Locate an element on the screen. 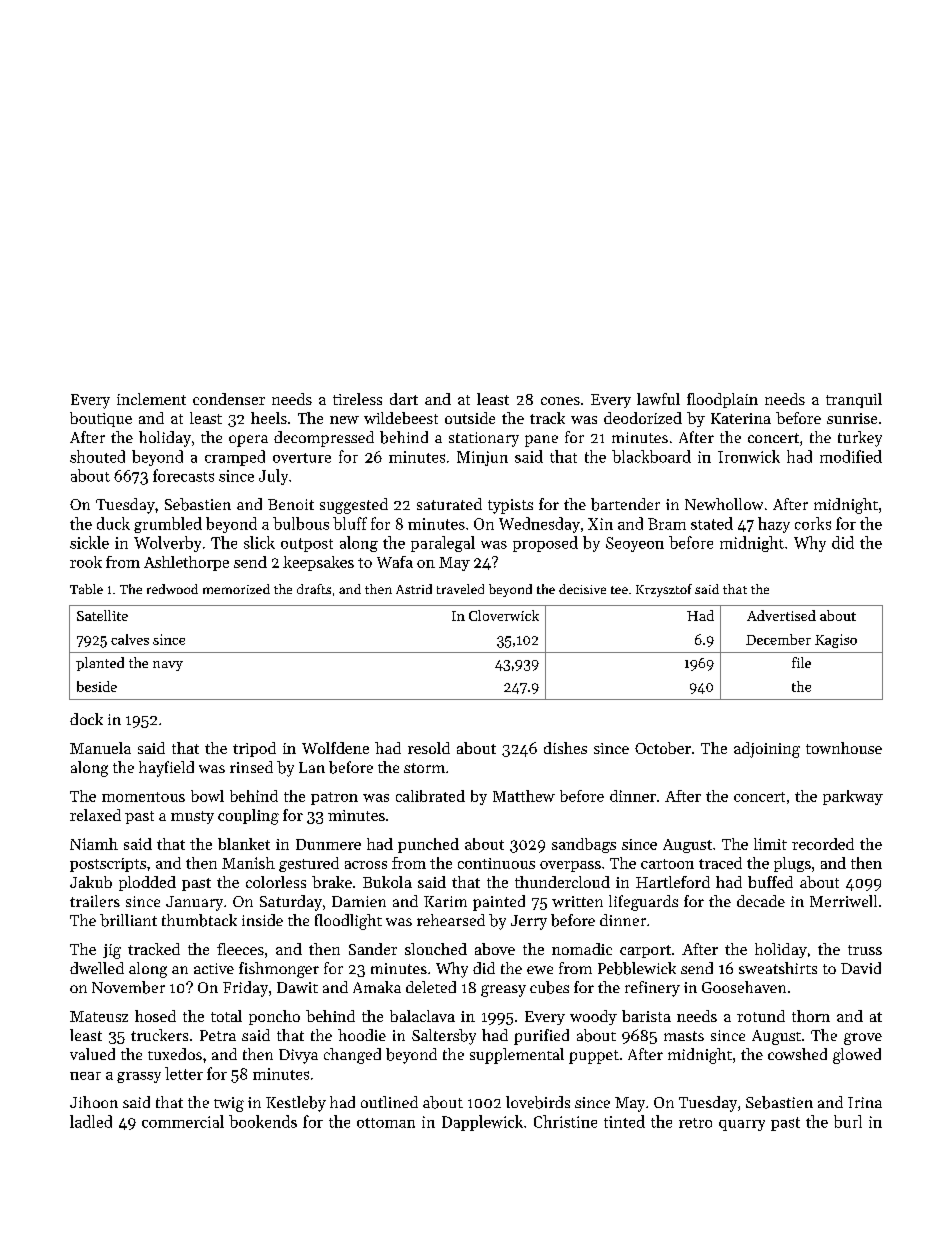 Image resolution: width=952 pixels, height=1233 pixels. thumbtack is located at coordinates (199, 920).
